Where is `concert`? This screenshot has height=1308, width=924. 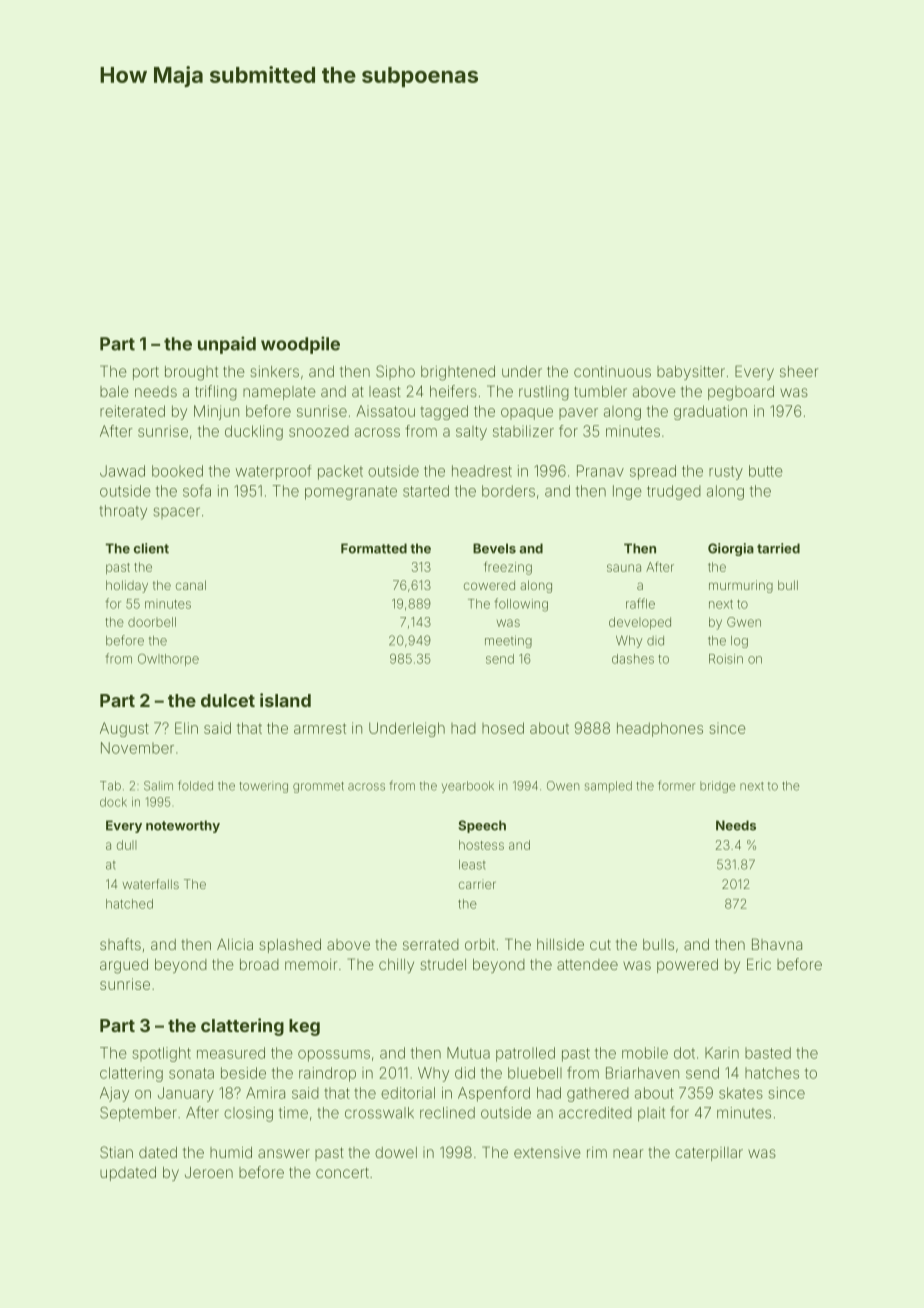
concert is located at coordinates (342, 1172).
